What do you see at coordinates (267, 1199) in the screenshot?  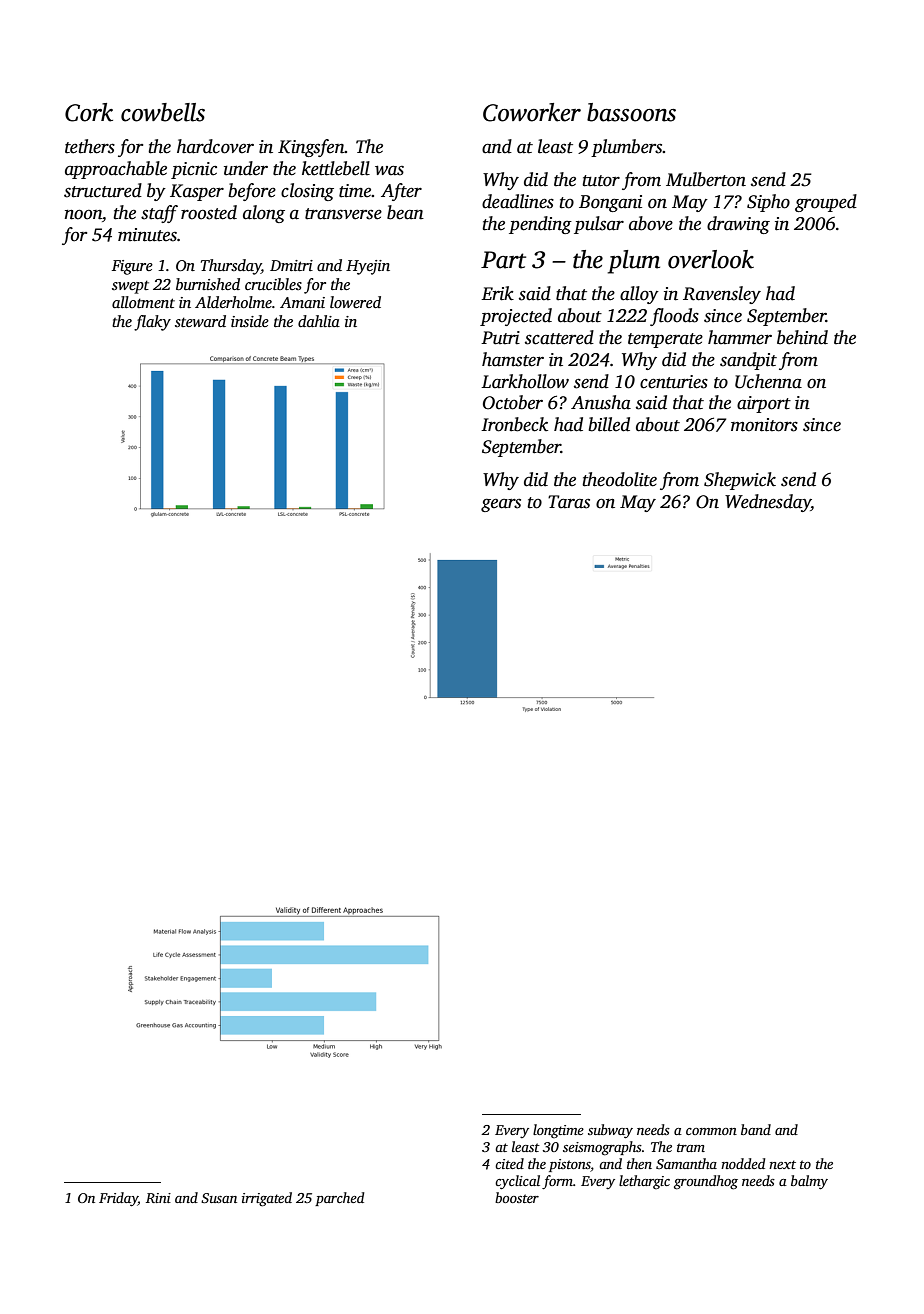 I see `irrigated` at bounding box center [267, 1199].
